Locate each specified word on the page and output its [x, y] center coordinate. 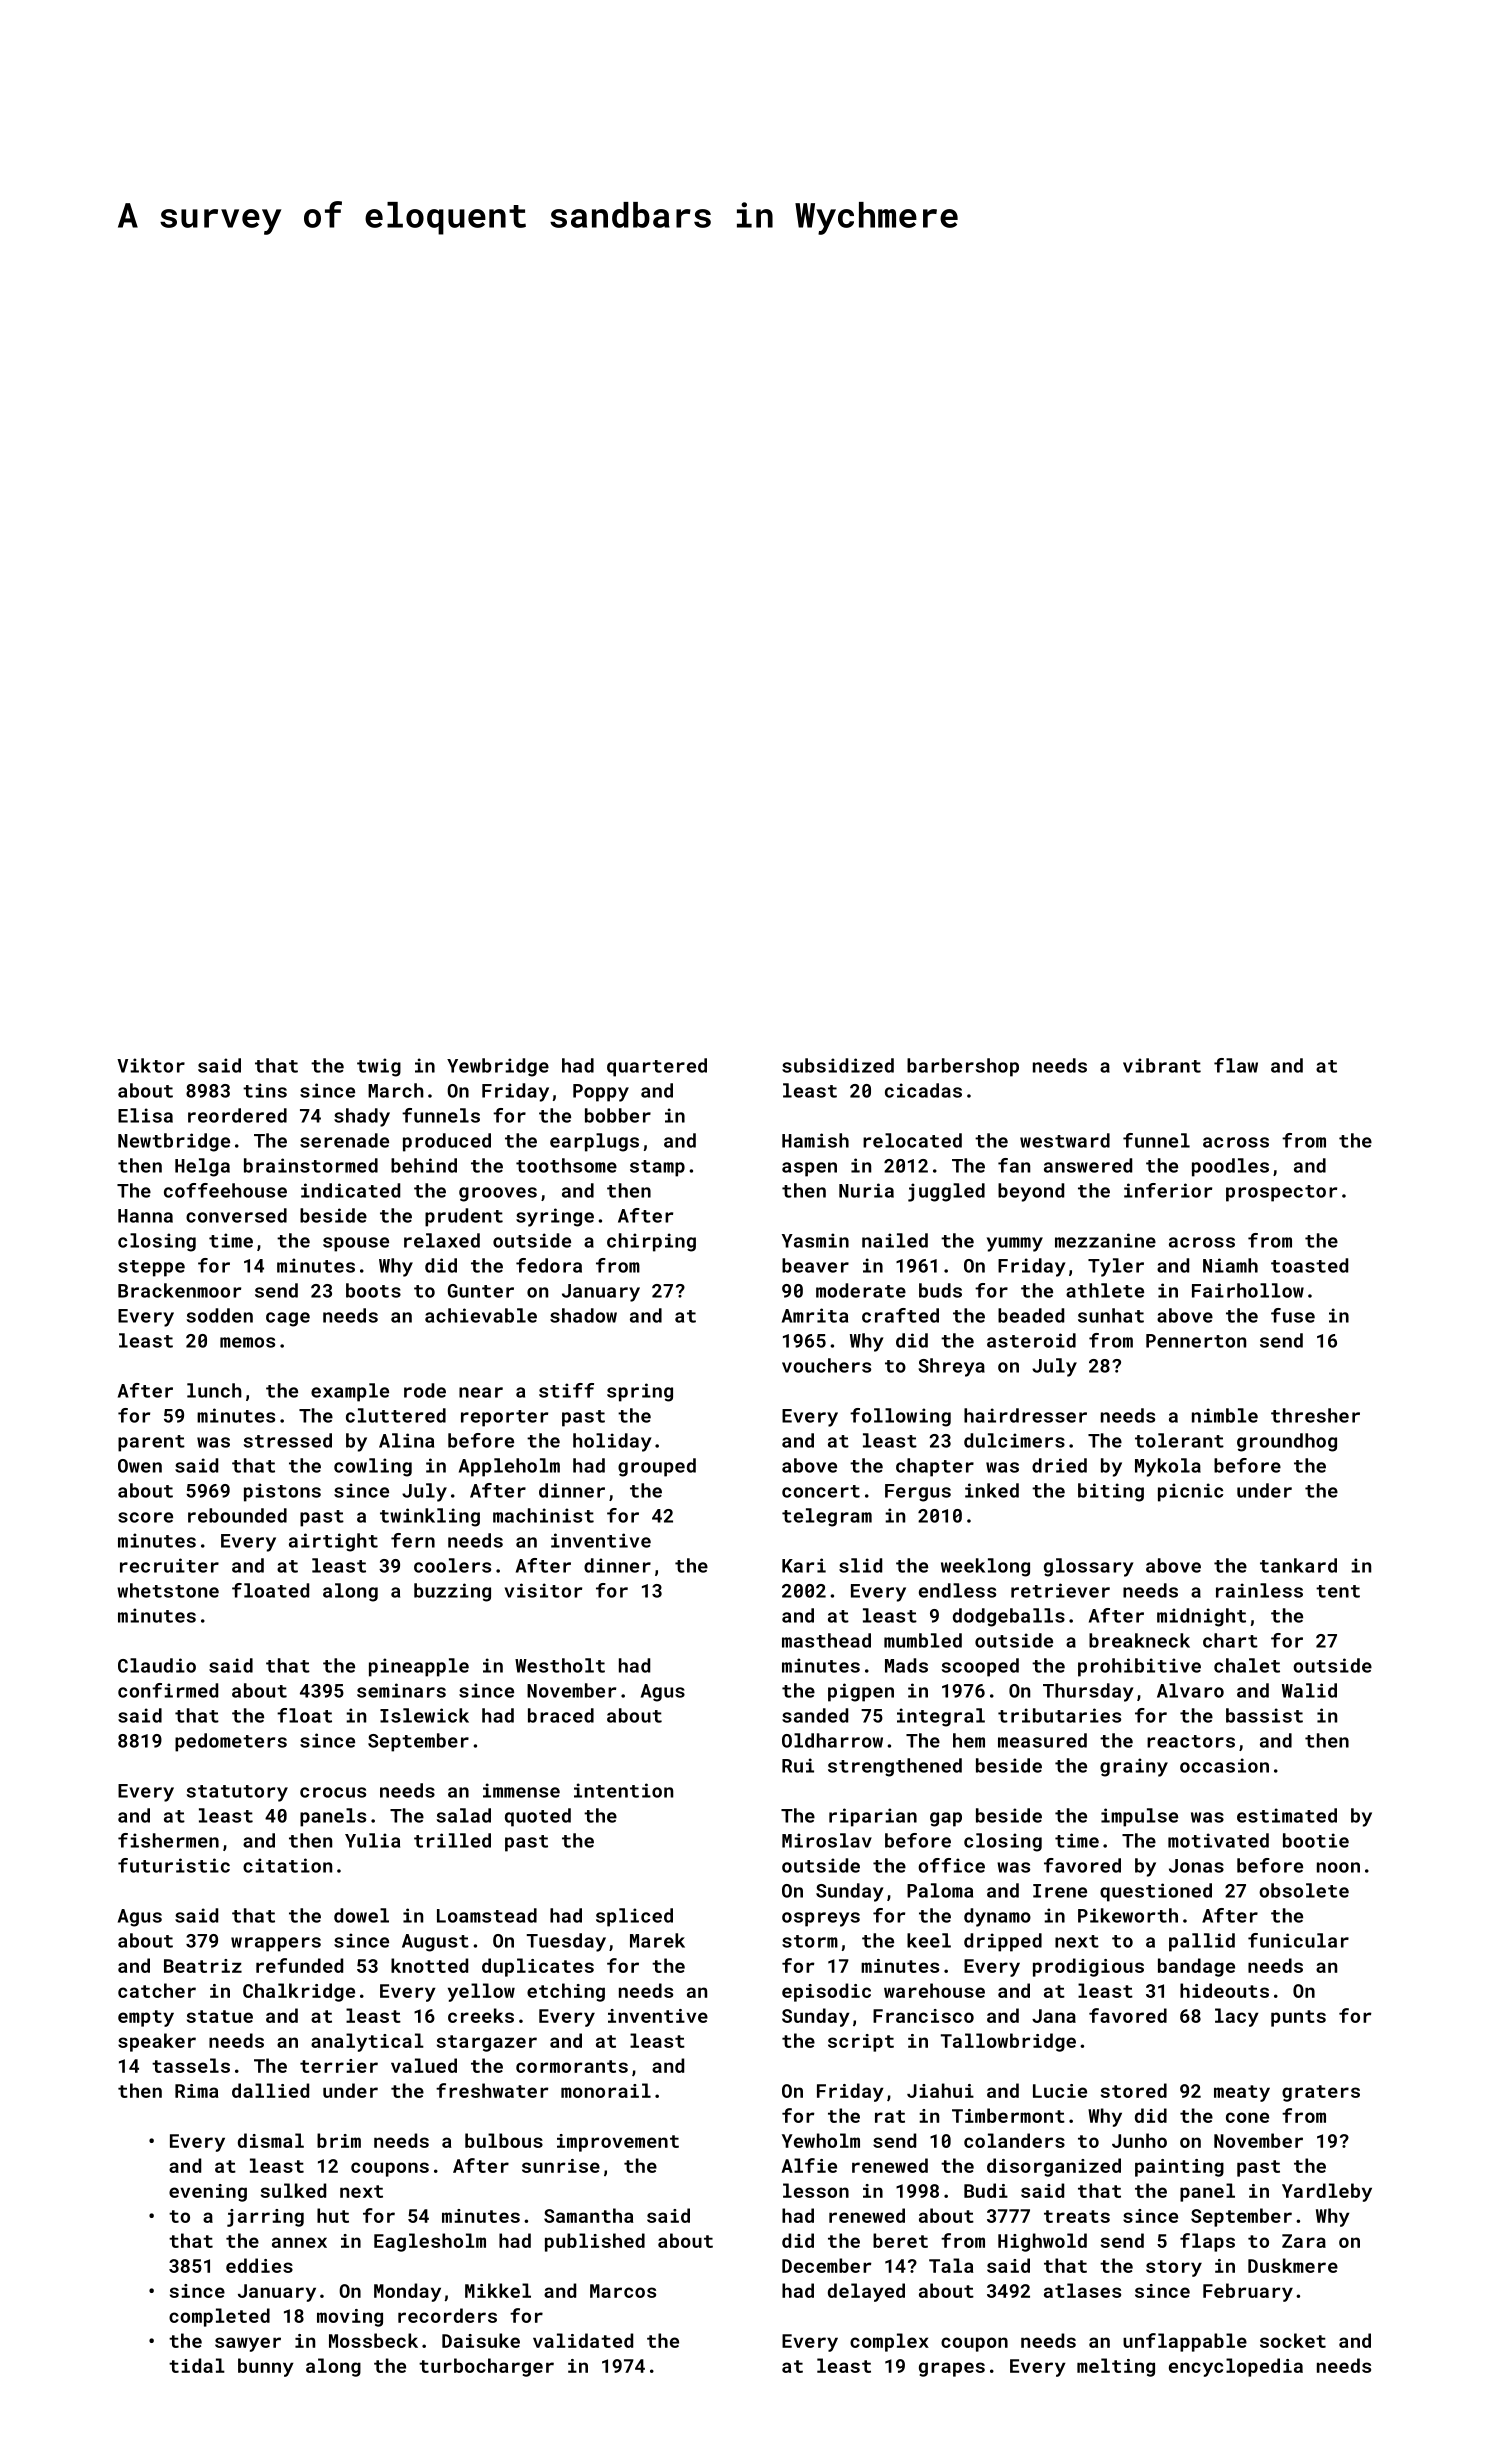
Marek [657, 1940]
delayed [866, 2292]
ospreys [821, 1919]
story [1174, 2268]
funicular [1298, 1940]
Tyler [1116, 1267]
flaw [1236, 1065]
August [435, 1943]
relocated [912, 1140]
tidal [197, 2365]
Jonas [1196, 1866]
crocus [333, 1792]
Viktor [151, 1065]
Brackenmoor [179, 1290]
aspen [809, 1169]
